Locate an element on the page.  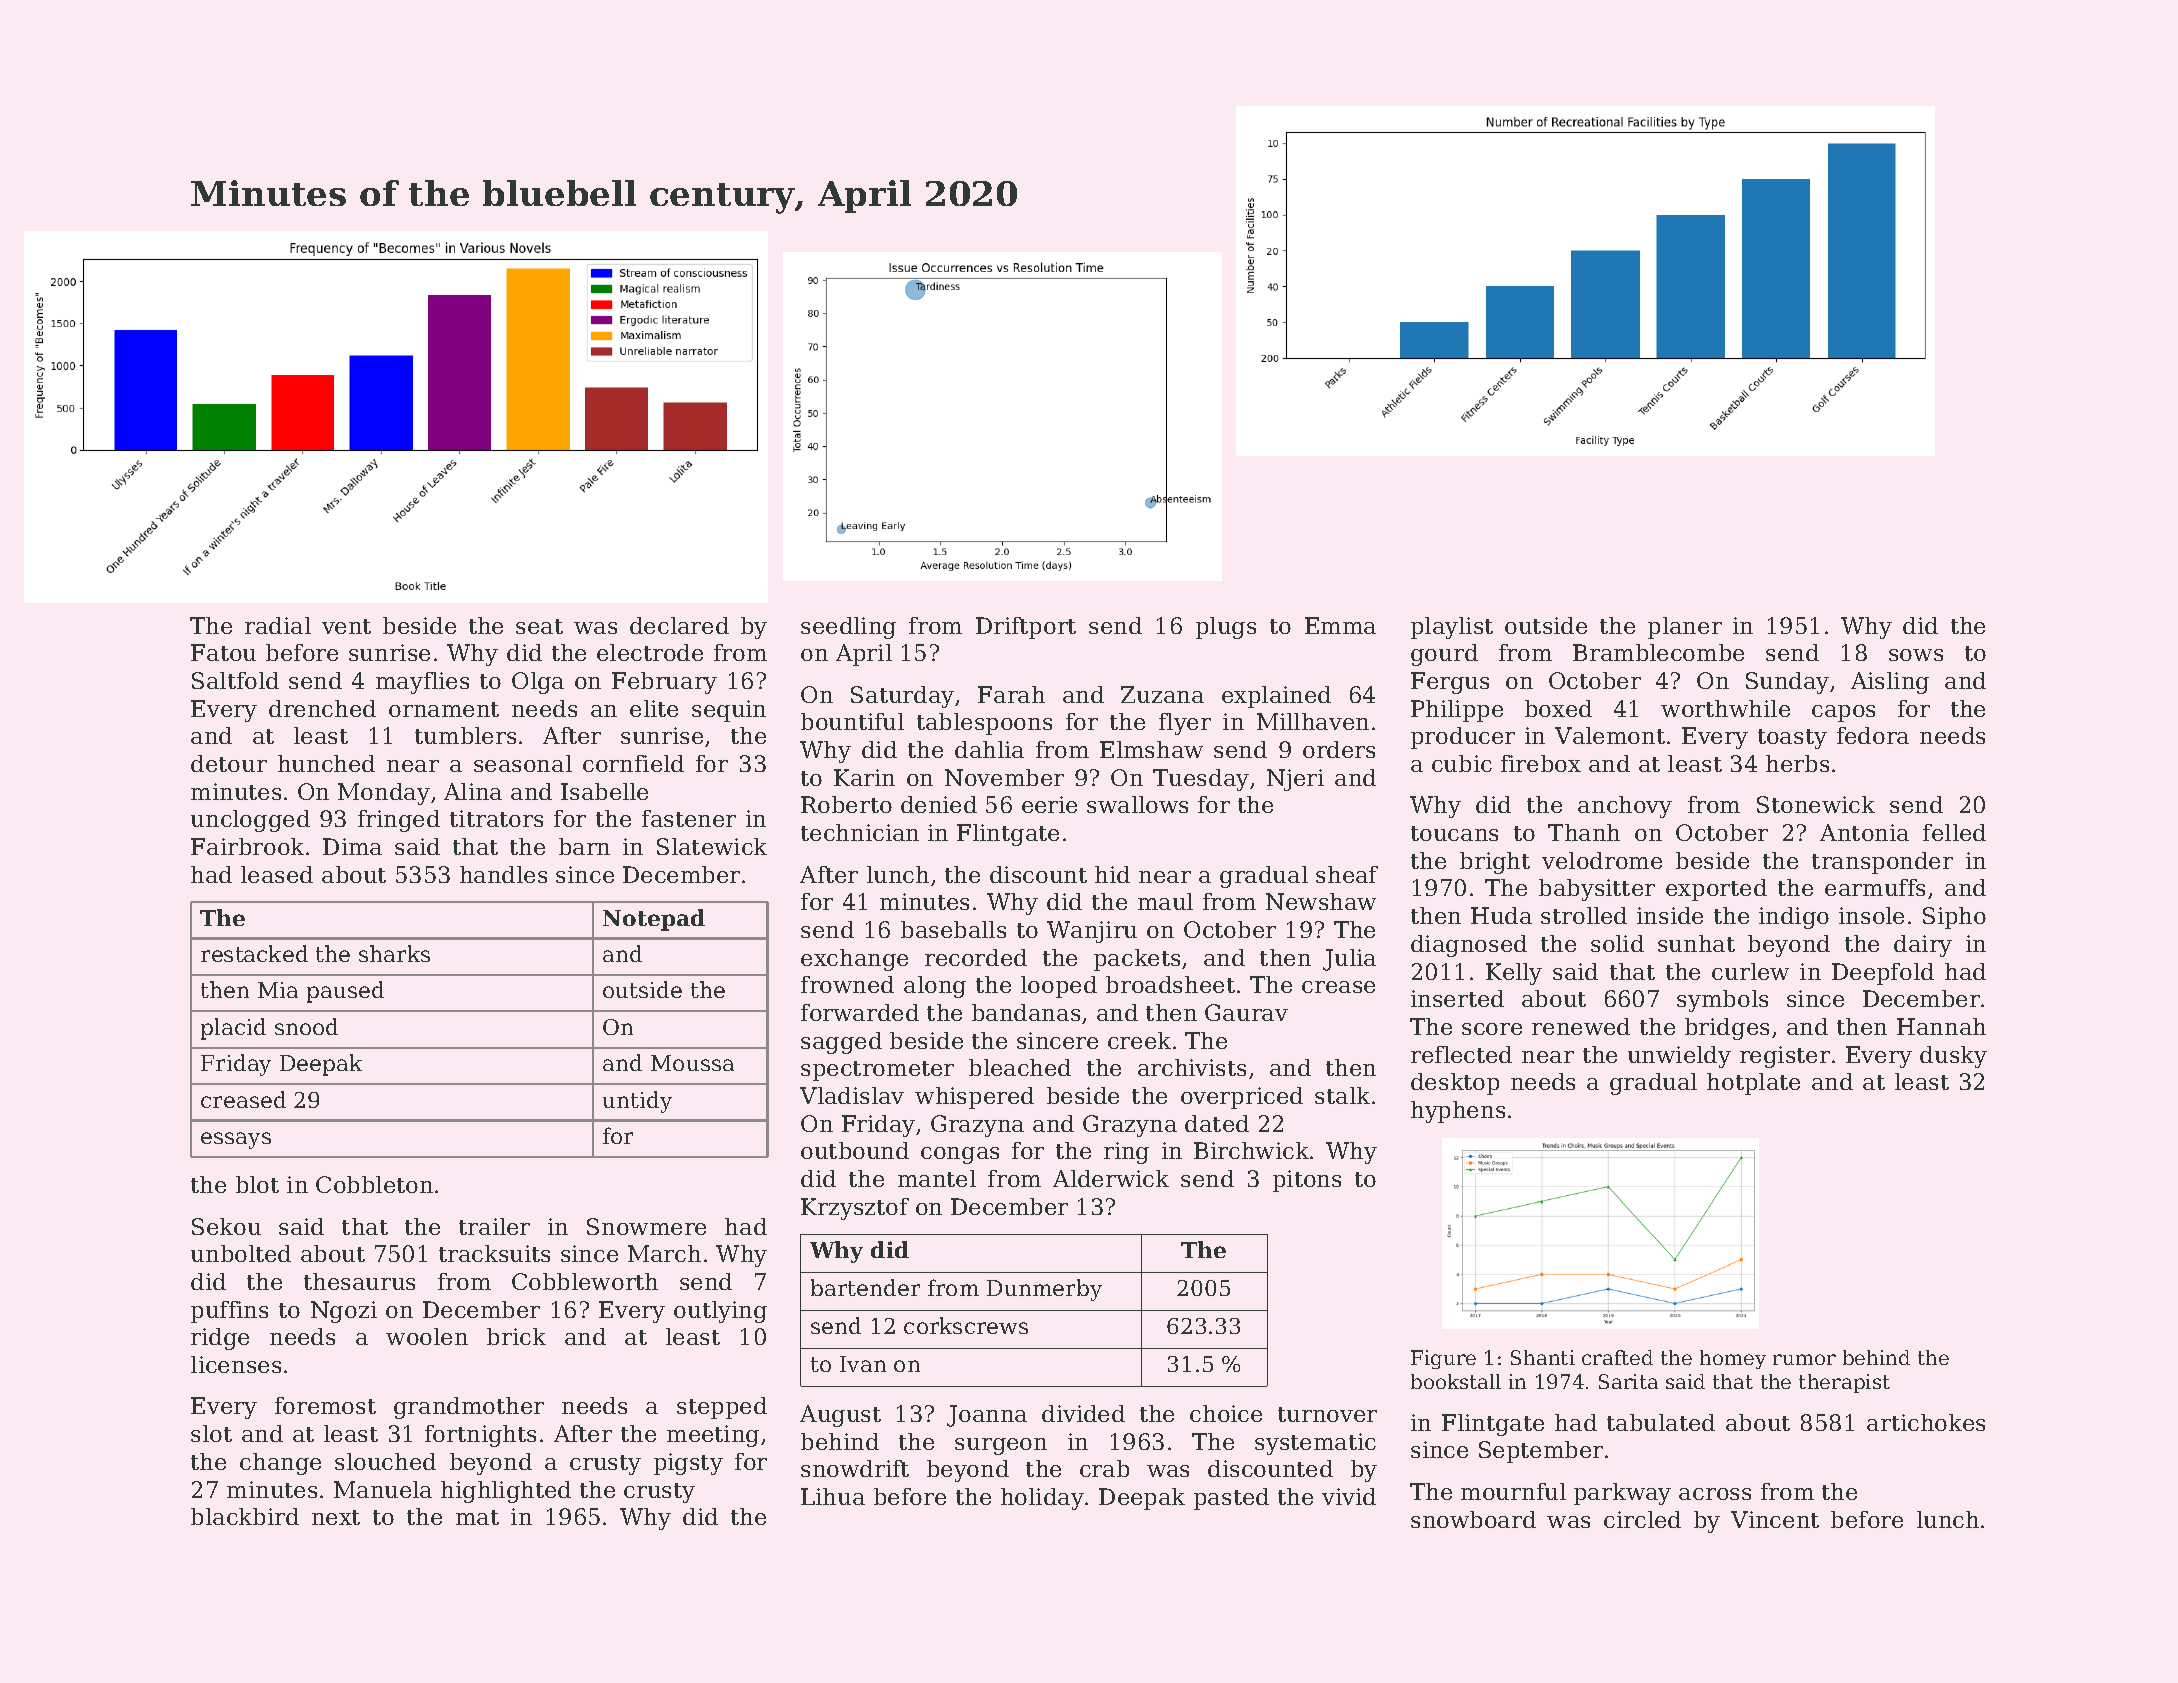
mournful is located at coordinates (1513, 1491).
